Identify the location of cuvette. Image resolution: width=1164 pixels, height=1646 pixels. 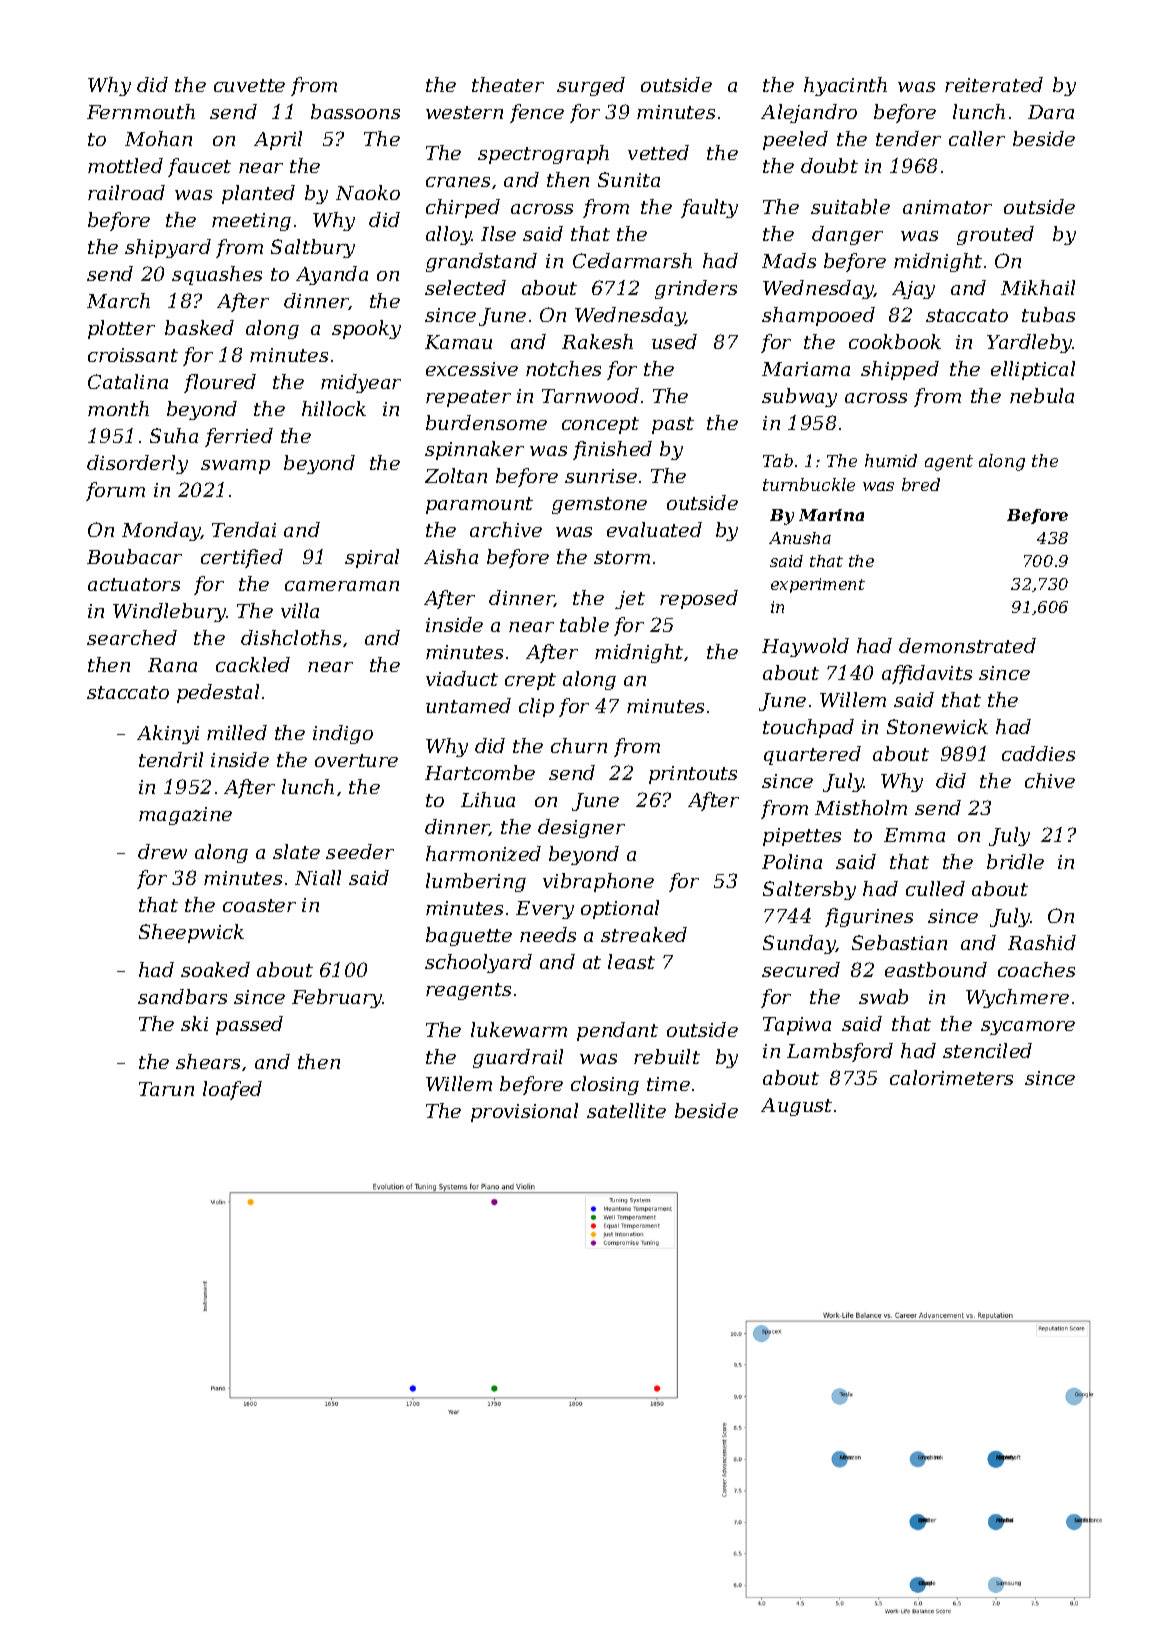
(249, 85).
